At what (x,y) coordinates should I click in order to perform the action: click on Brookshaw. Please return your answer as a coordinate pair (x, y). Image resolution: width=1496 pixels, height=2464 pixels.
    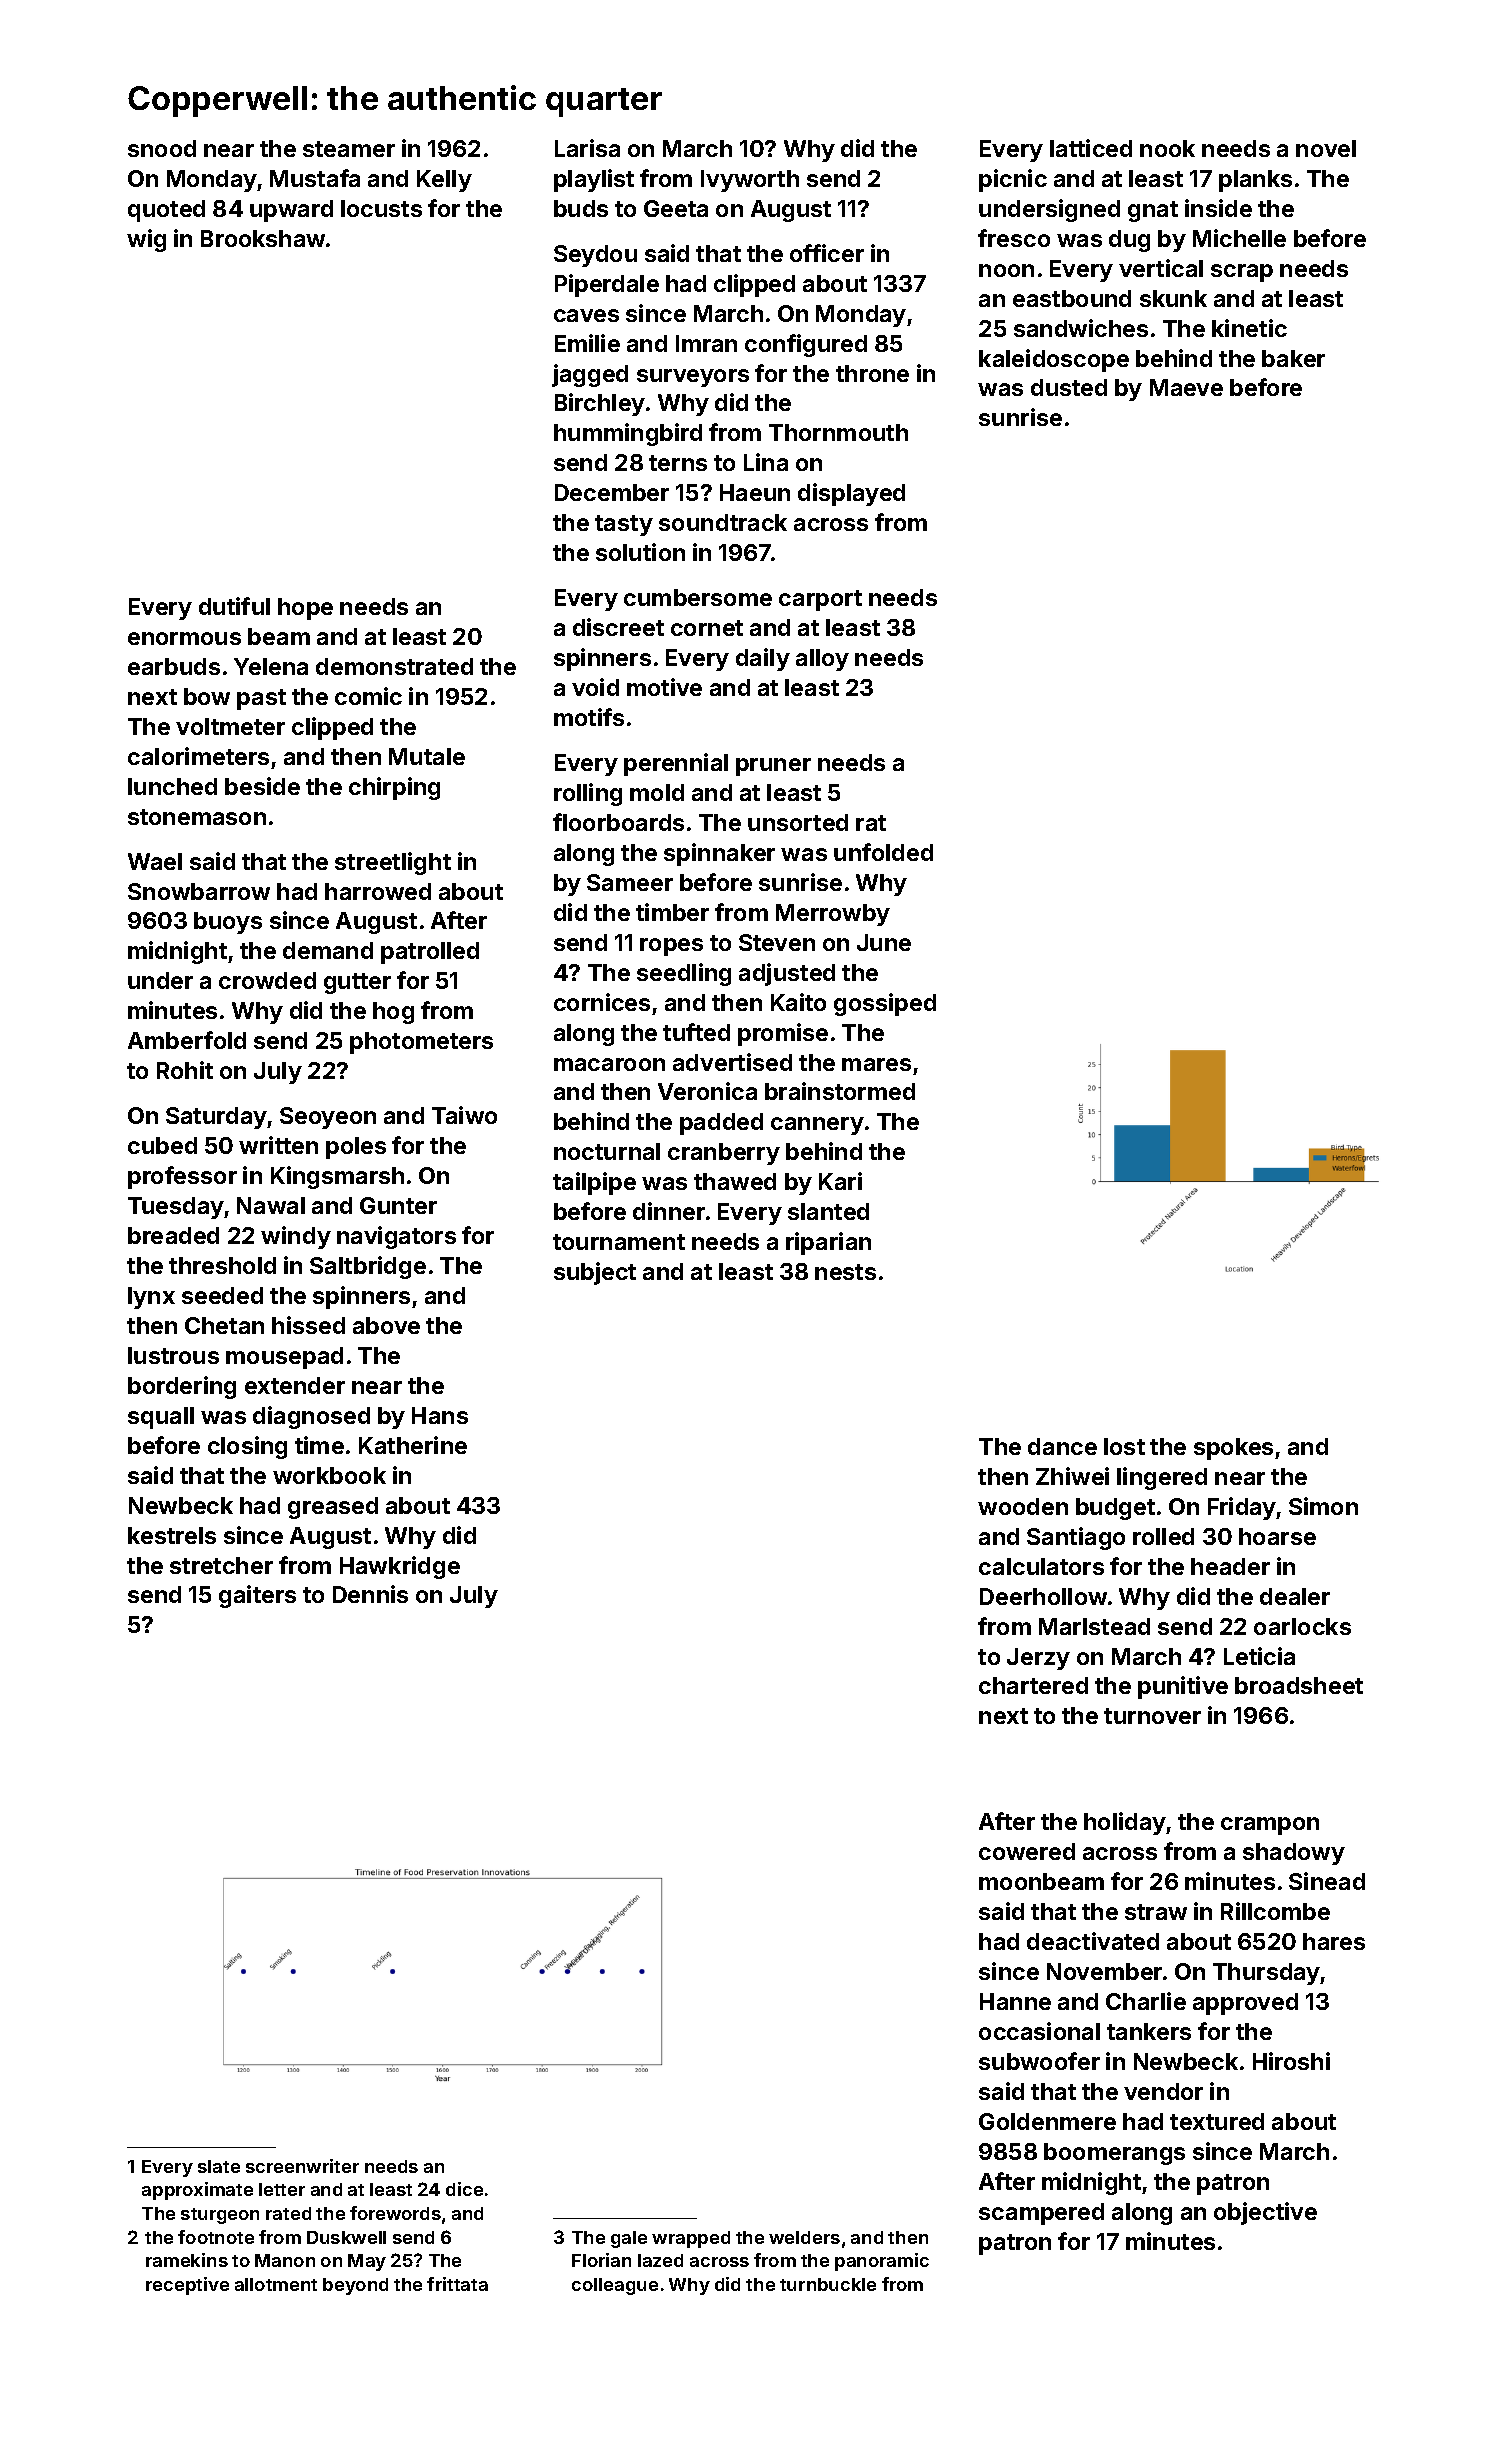
    Looking at the image, I should click on (264, 238).
